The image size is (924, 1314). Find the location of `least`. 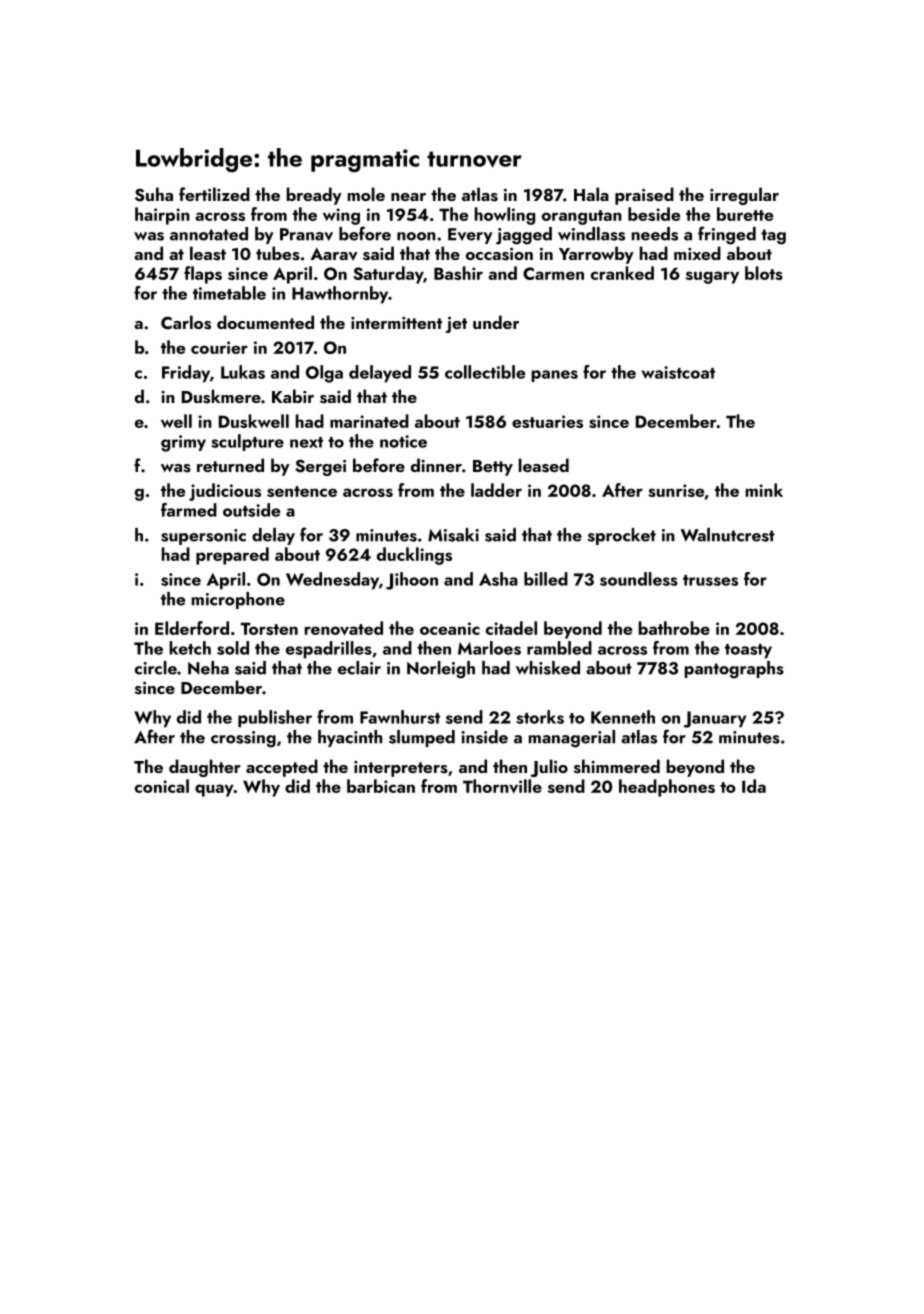

least is located at coordinates (208, 253).
